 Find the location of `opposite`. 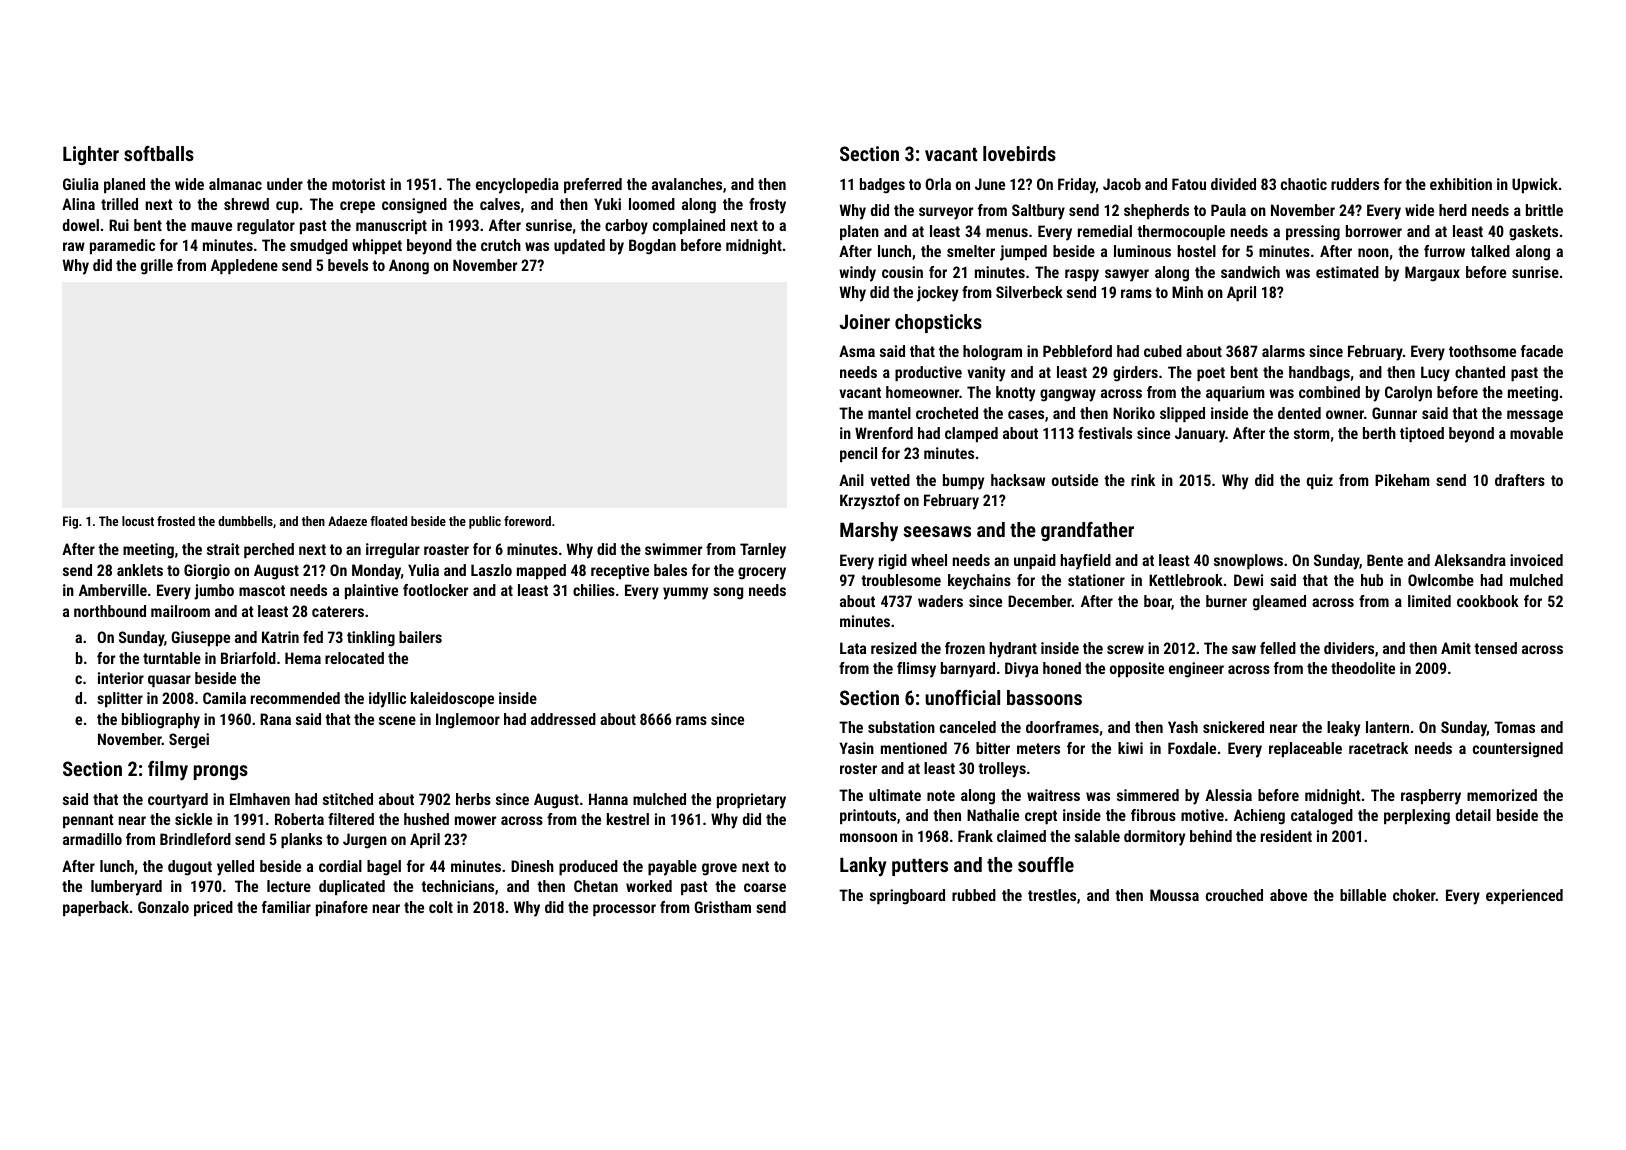

opposite is located at coordinates (1137, 669).
